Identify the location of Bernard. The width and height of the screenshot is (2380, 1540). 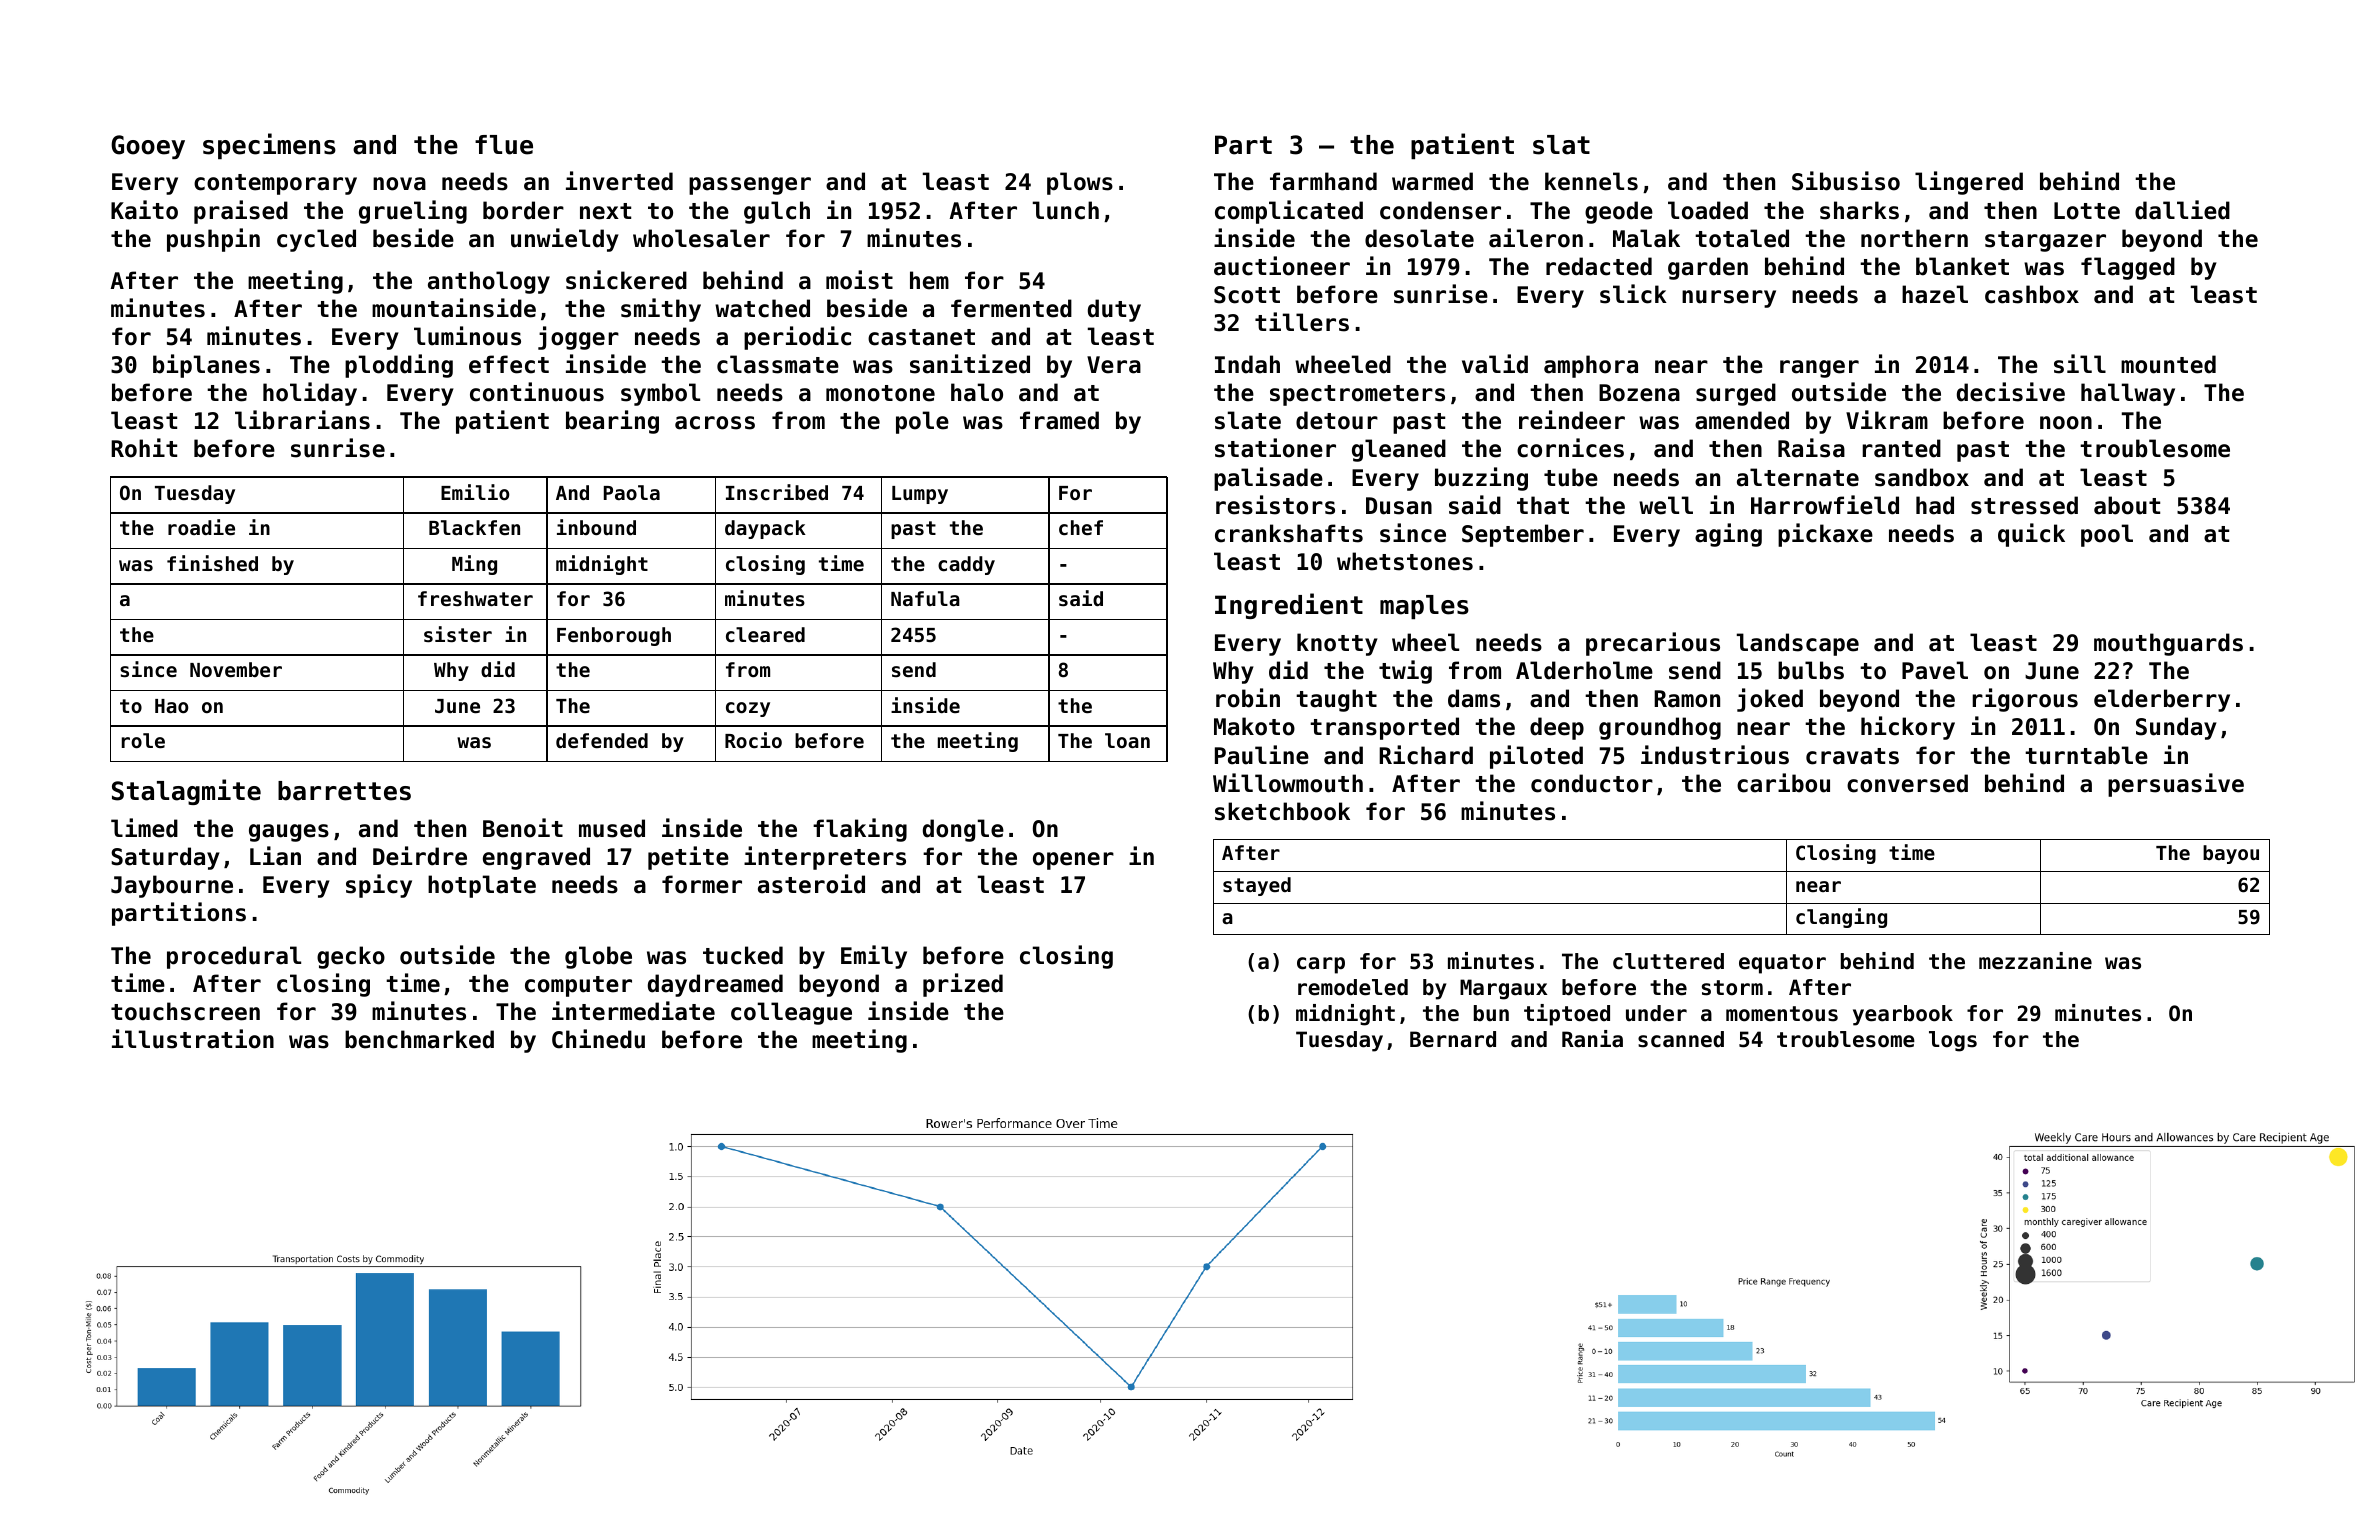
(1453, 1039).
